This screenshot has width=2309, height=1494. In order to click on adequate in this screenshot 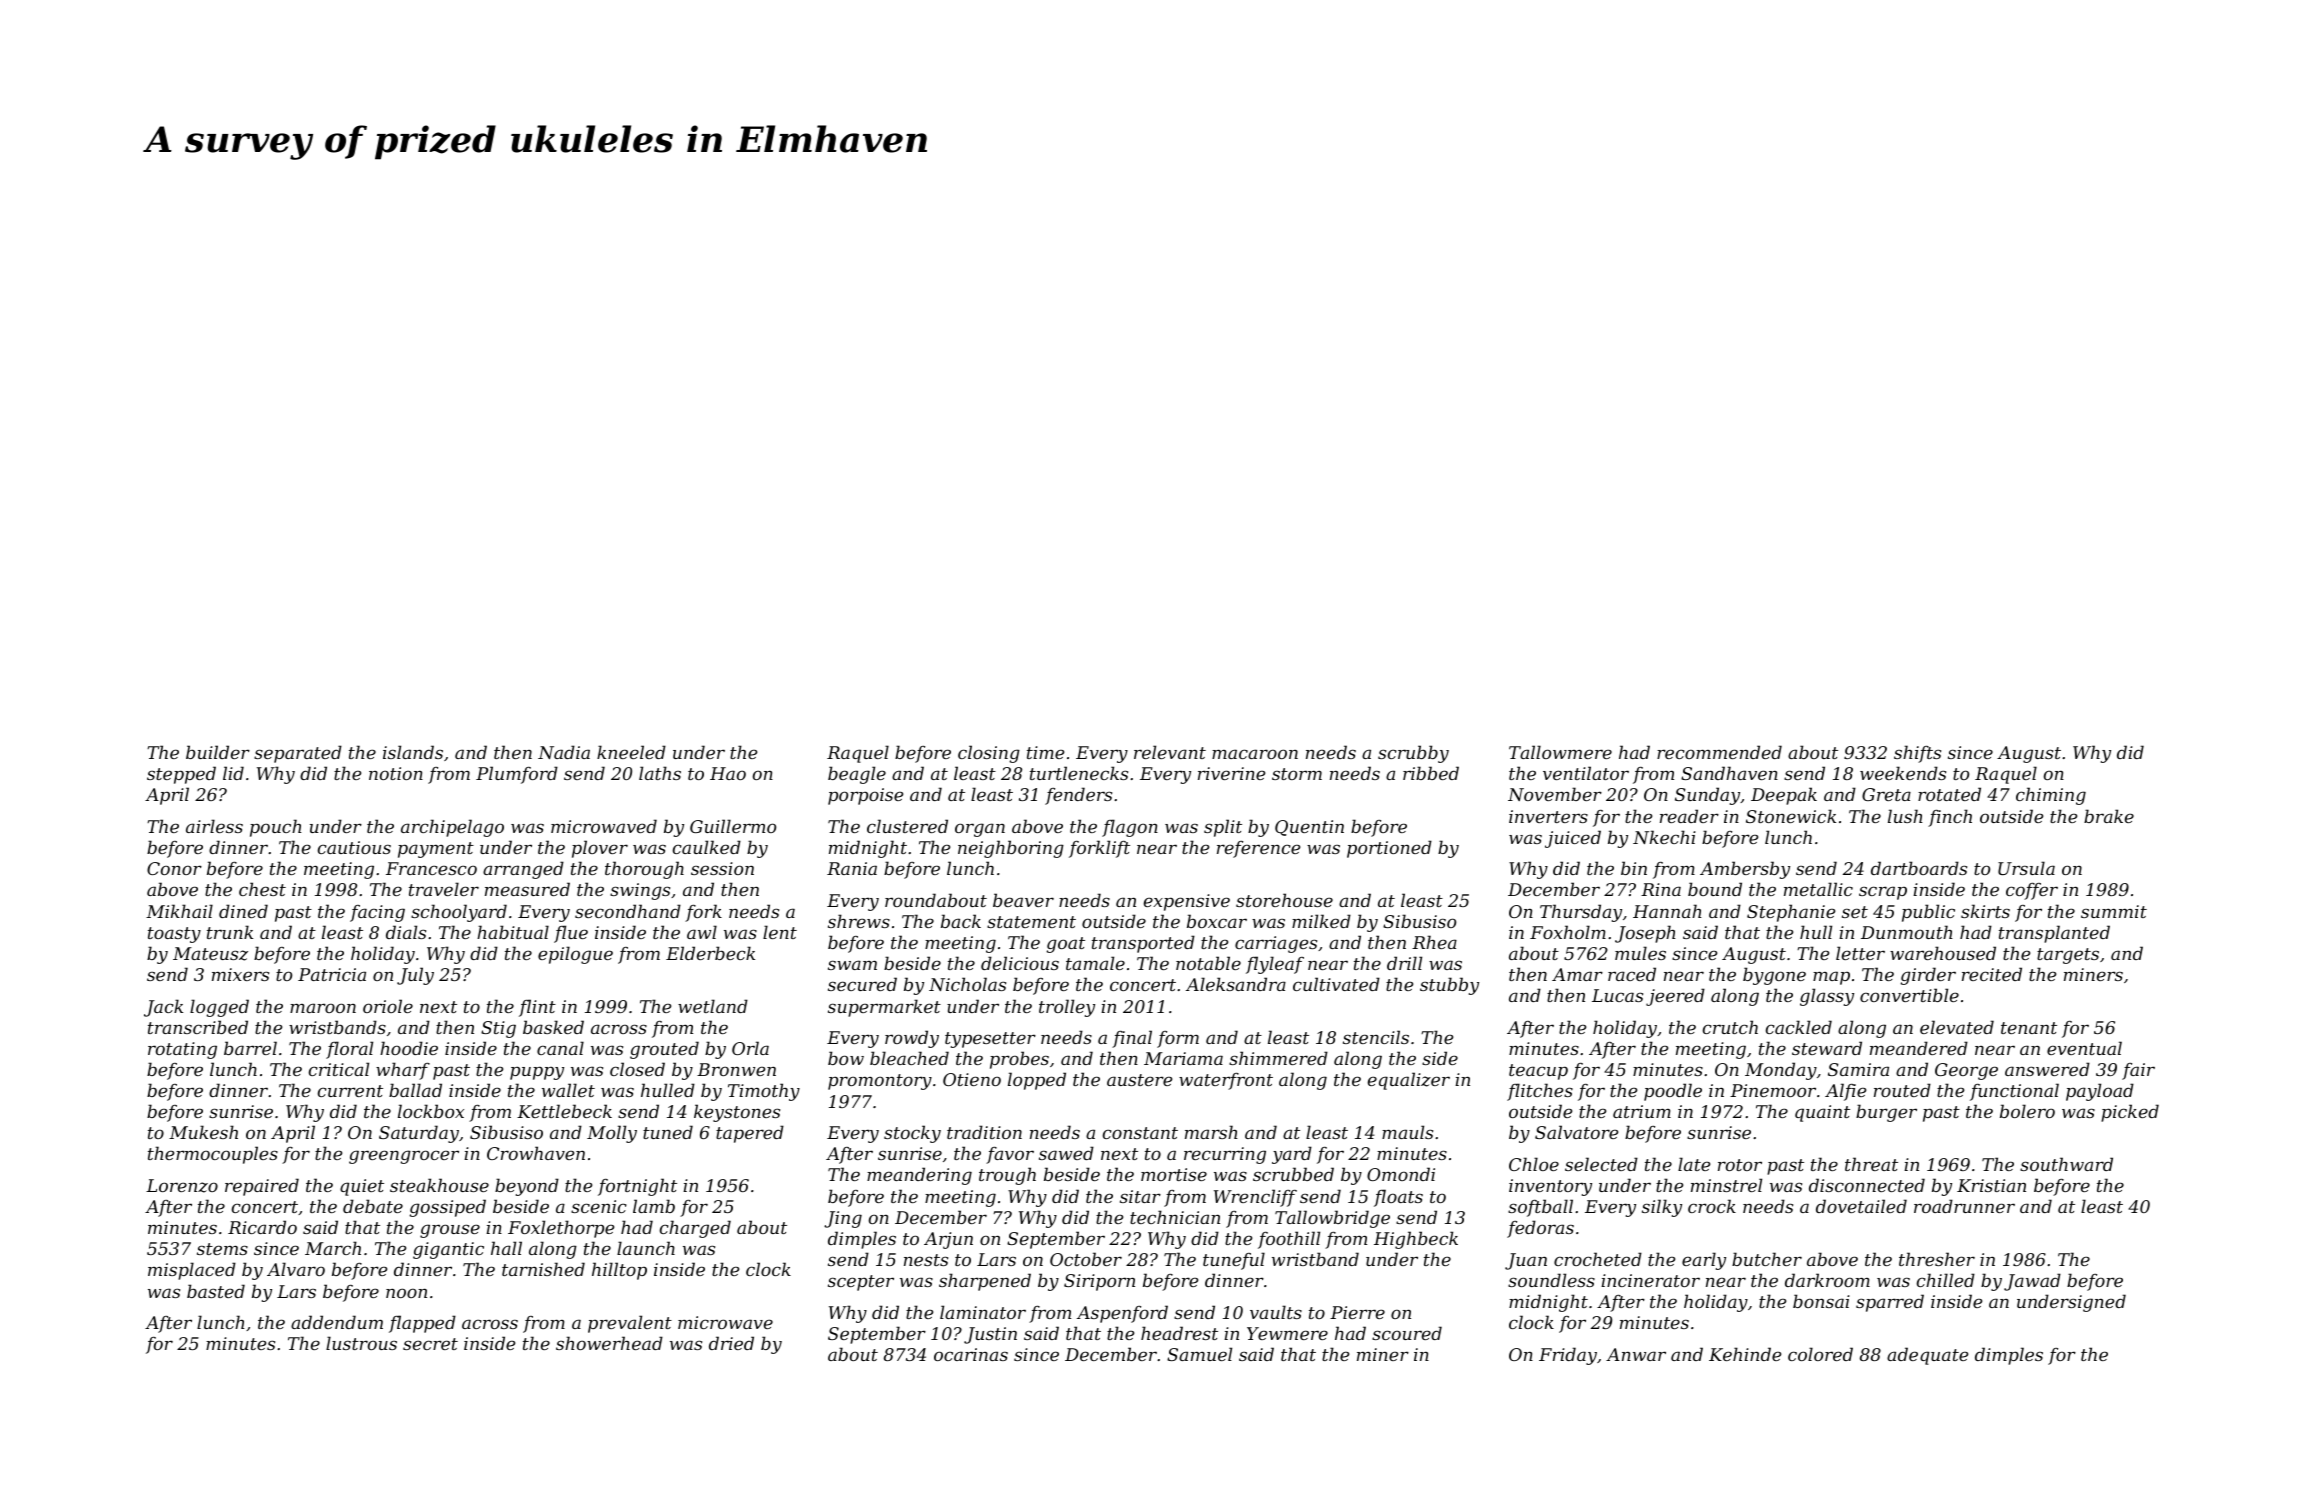, I will do `click(1927, 1356)`.
